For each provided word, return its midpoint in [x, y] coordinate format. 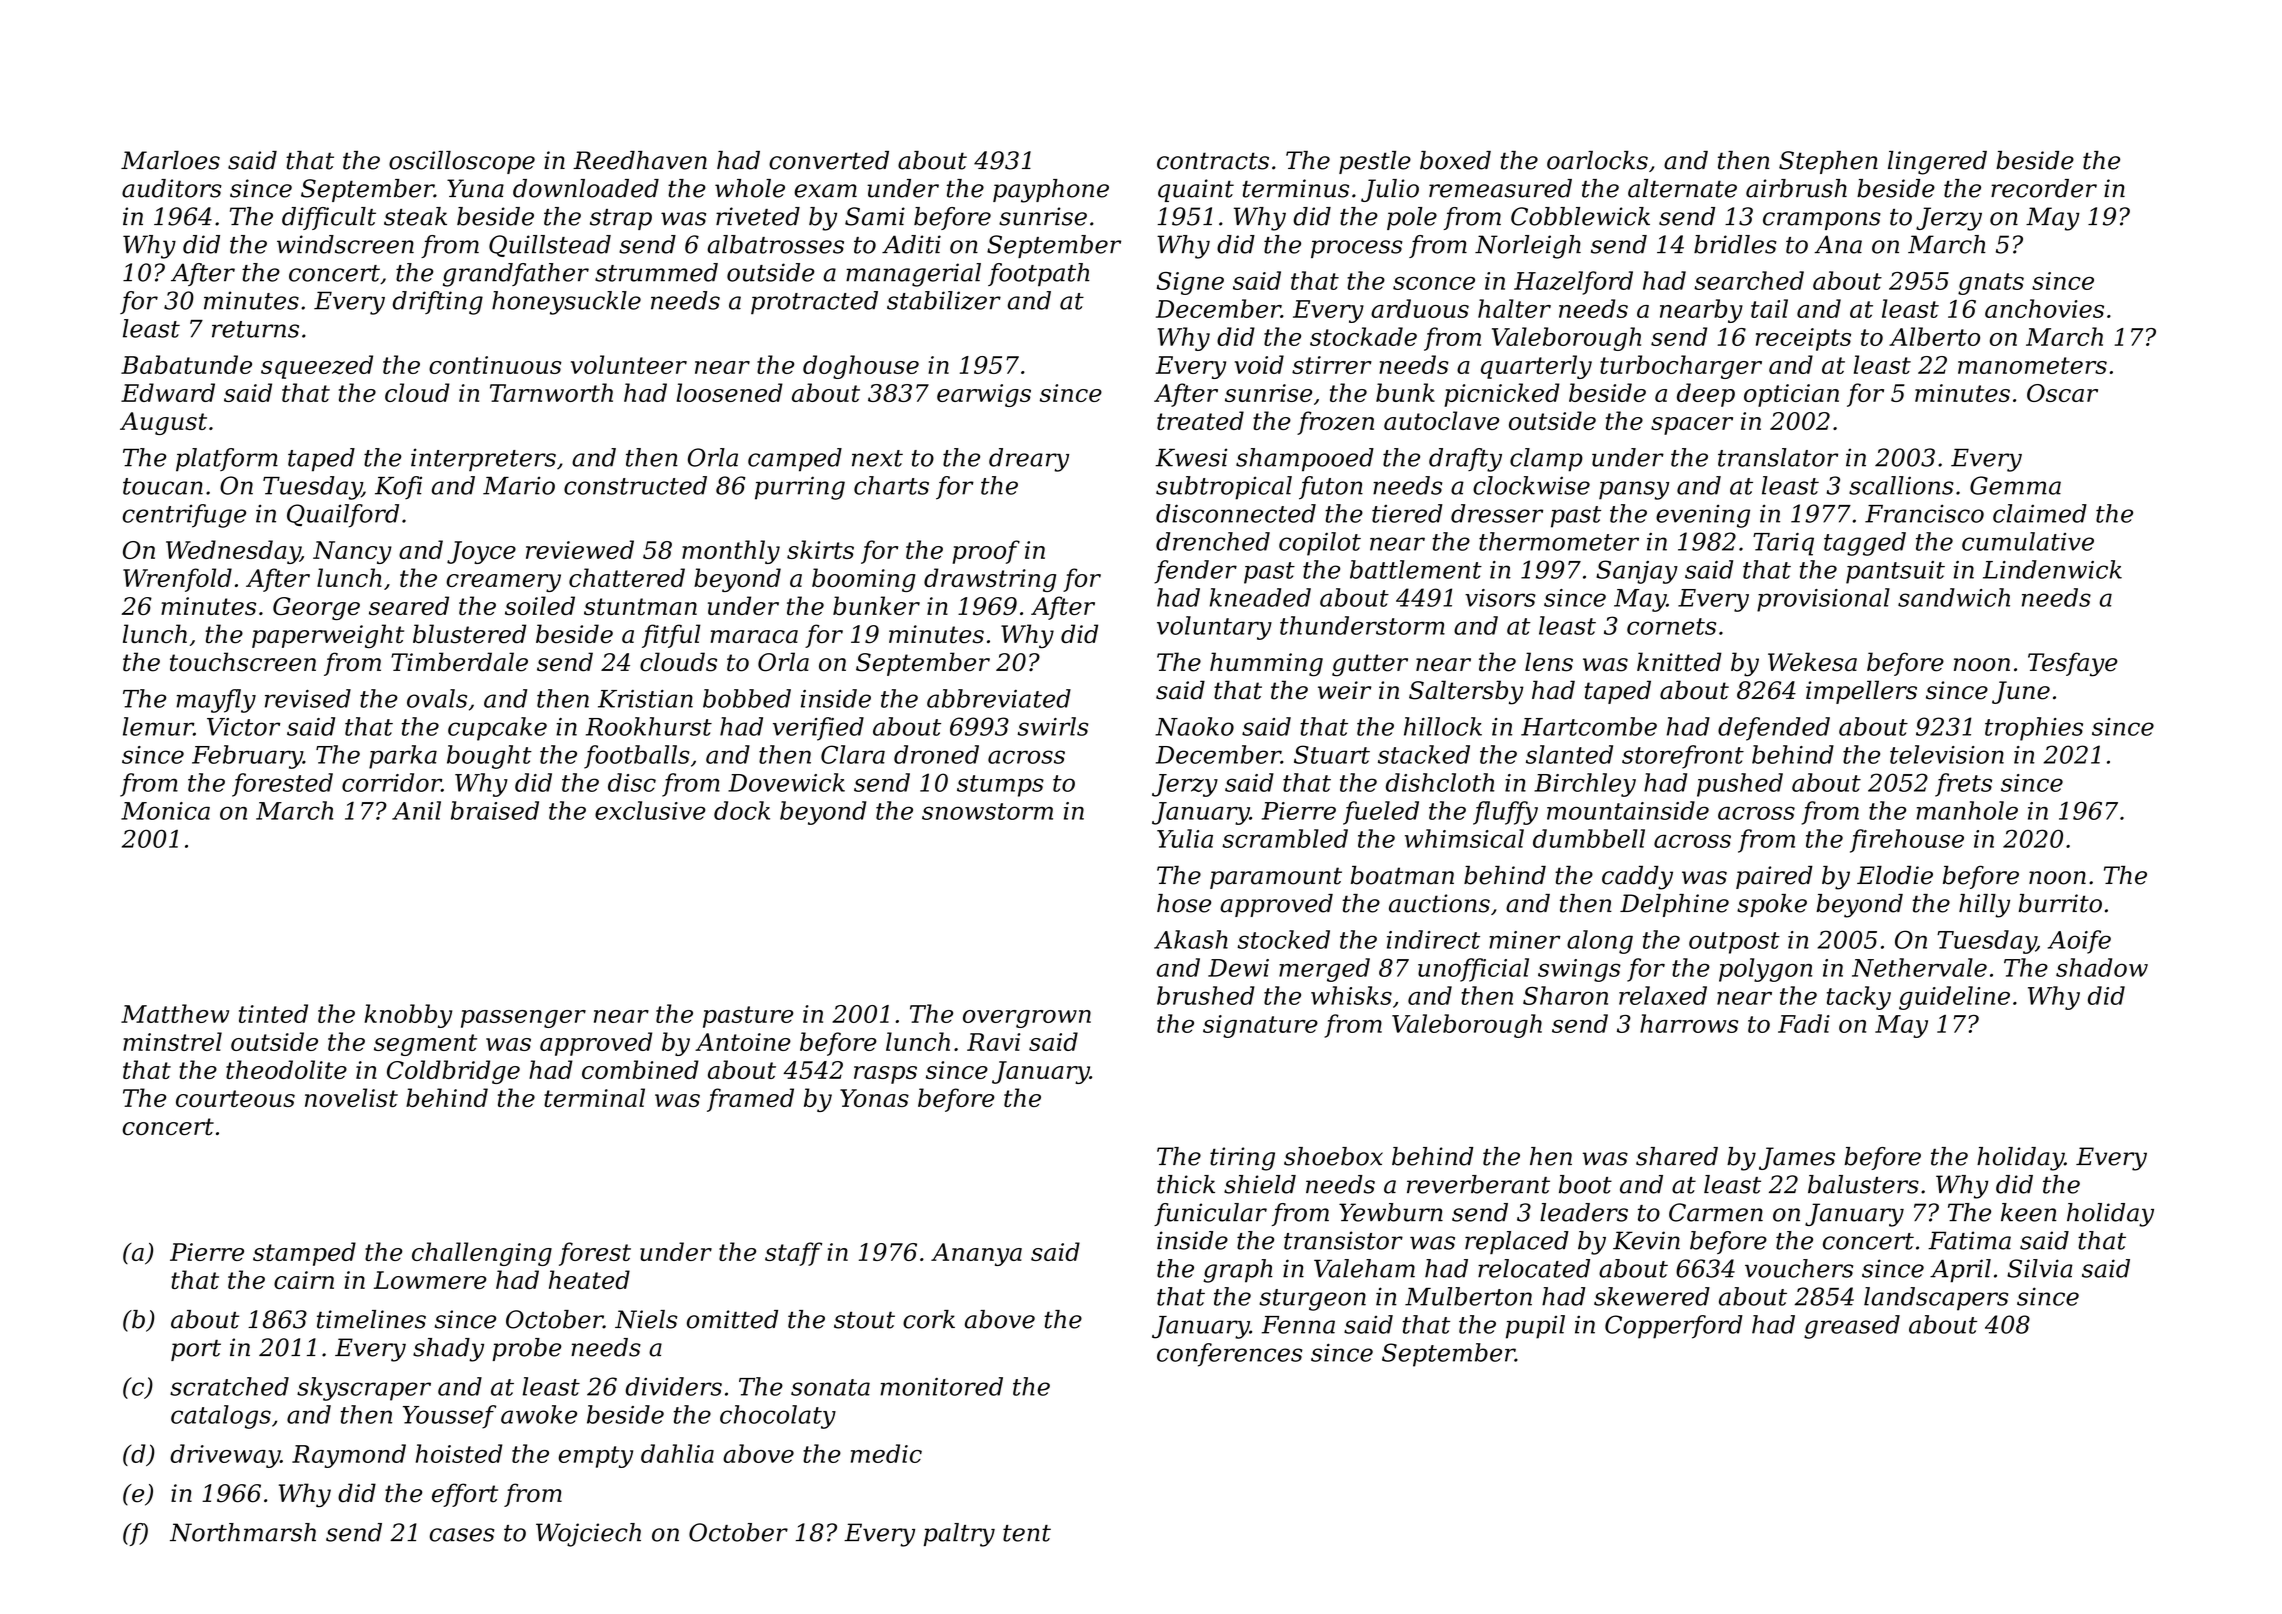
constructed [635, 485]
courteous [235, 1098]
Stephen [1828, 162]
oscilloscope [462, 162]
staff [793, 1254]
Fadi [1804, 1023]
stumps [1000, 786]
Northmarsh [243, 1532]
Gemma [2015, 485]
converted [829, 160]
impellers [1861, 692]
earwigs [984, 395]
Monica [165, 811]
